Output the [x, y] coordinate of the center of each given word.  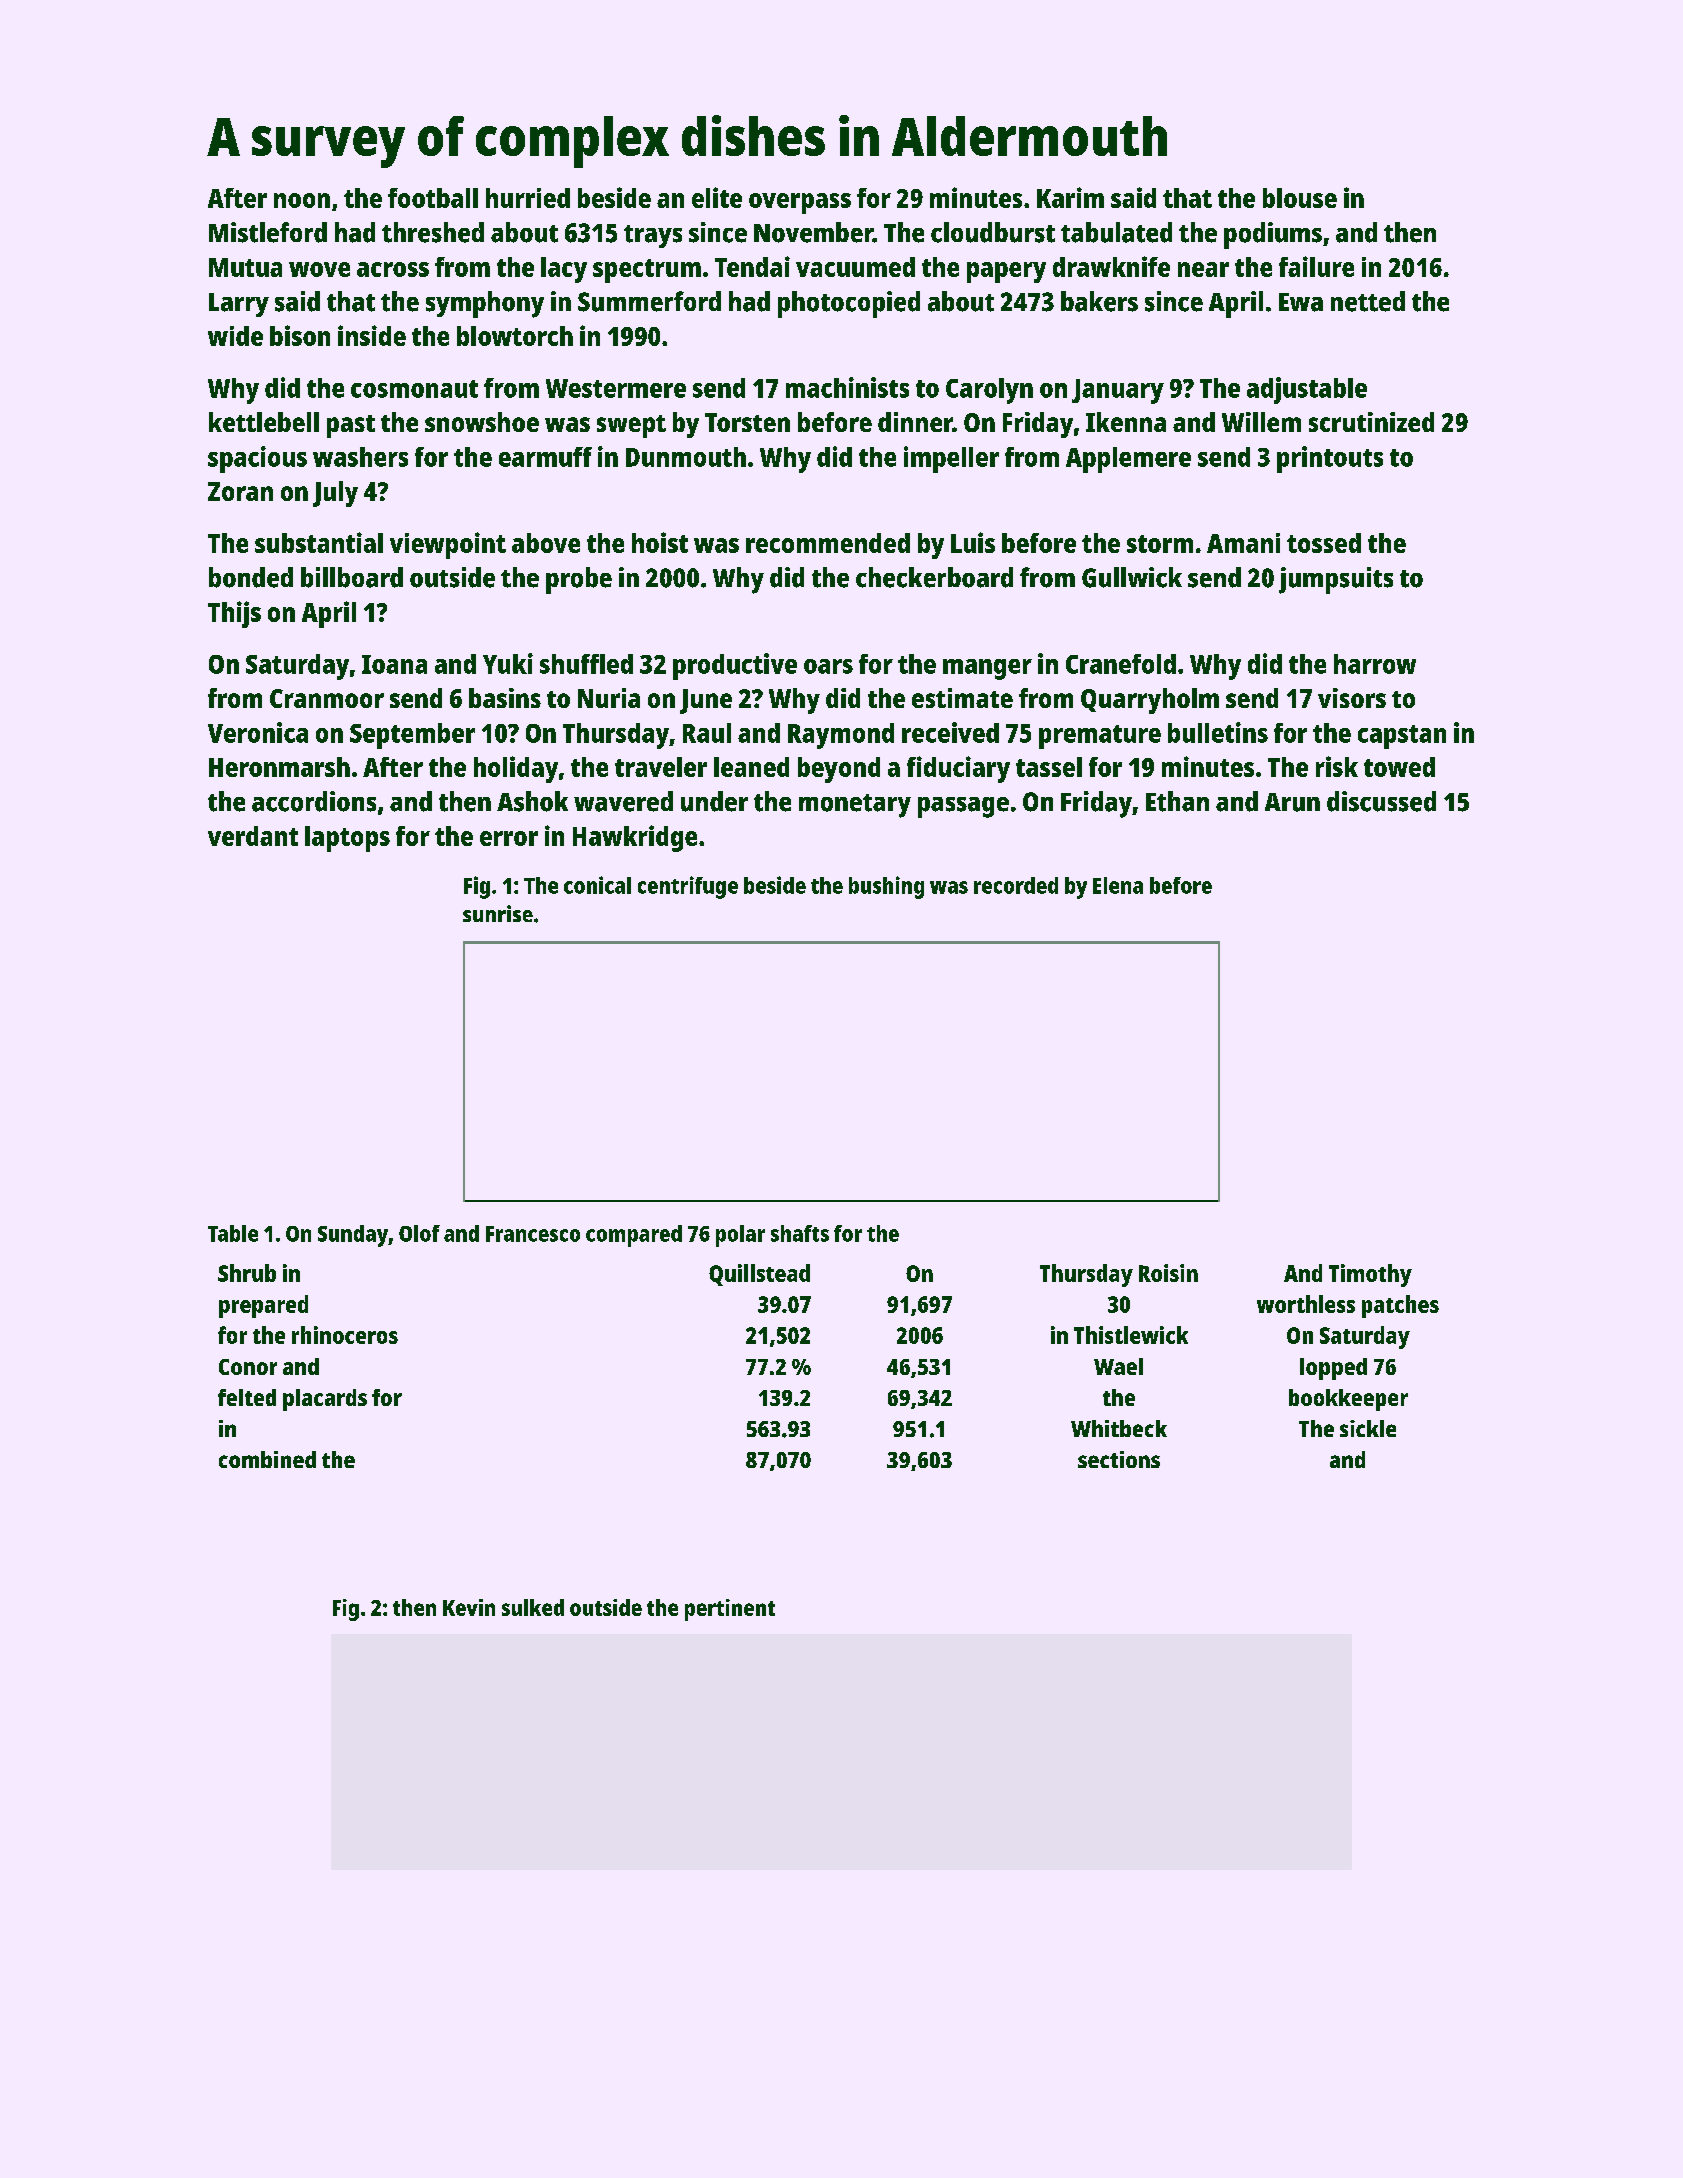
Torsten [747, 422]
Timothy [1370, 1275]
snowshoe [482, 422]
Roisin [1168, 1273]
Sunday [353, 1236]
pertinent [730, 1610]
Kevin [469, 1607]
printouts [1330, 459]
